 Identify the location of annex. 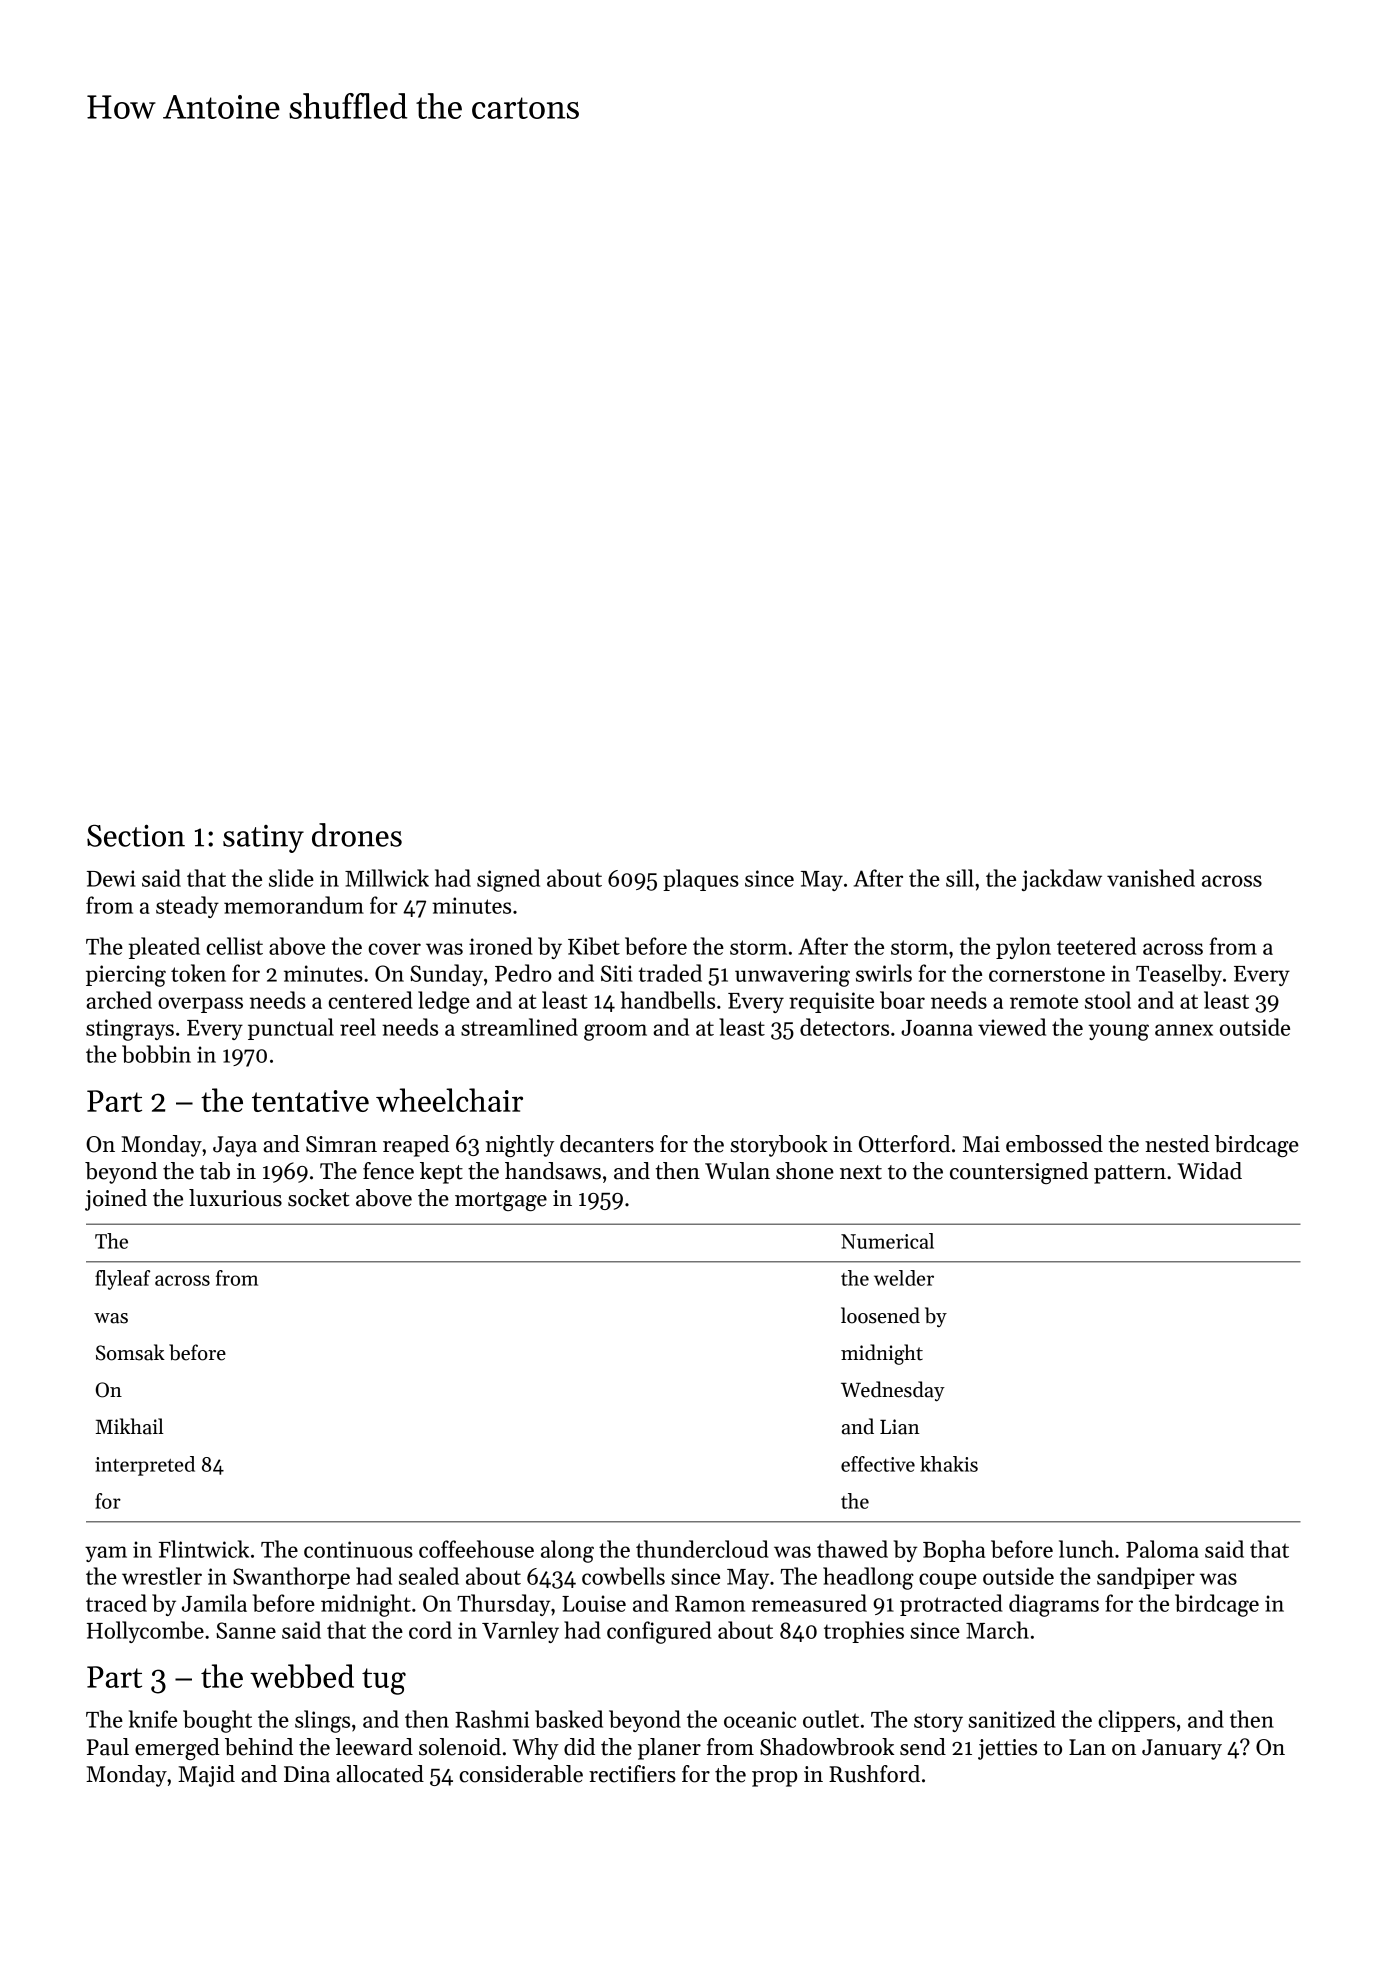
(1184, 1030).
